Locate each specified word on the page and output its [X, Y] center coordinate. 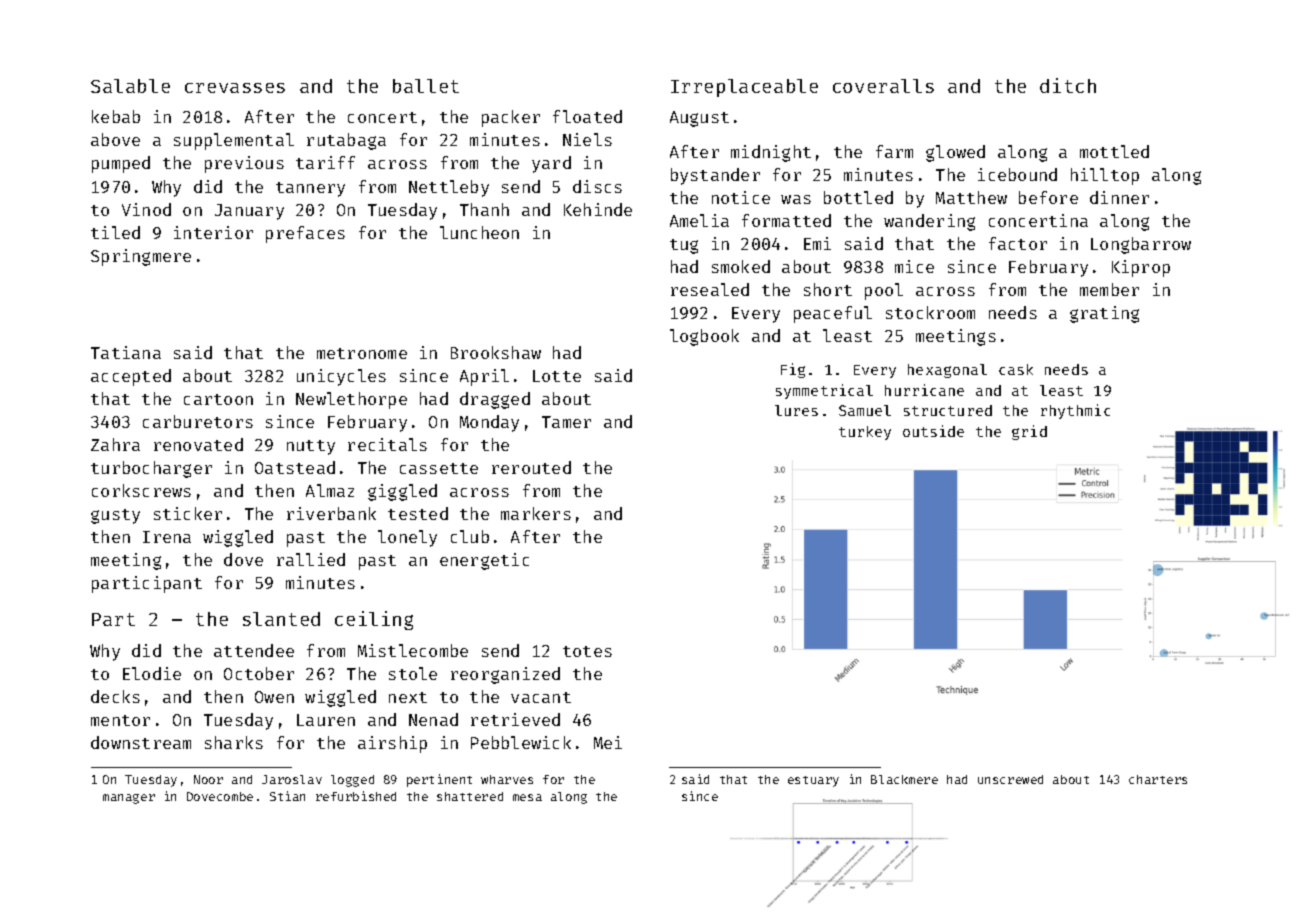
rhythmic [1075, 411]
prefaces [305, 234]
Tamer [566, 422]
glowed [955, 153]
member [1109, 289]
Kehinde [598, 209]
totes [587, 651]
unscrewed [1010, 779]
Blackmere [904, 779]
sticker [188, 513]
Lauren [326, 720]
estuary [813, 781]
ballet [426, 86]
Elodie [152, 673]
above [115, 139]
